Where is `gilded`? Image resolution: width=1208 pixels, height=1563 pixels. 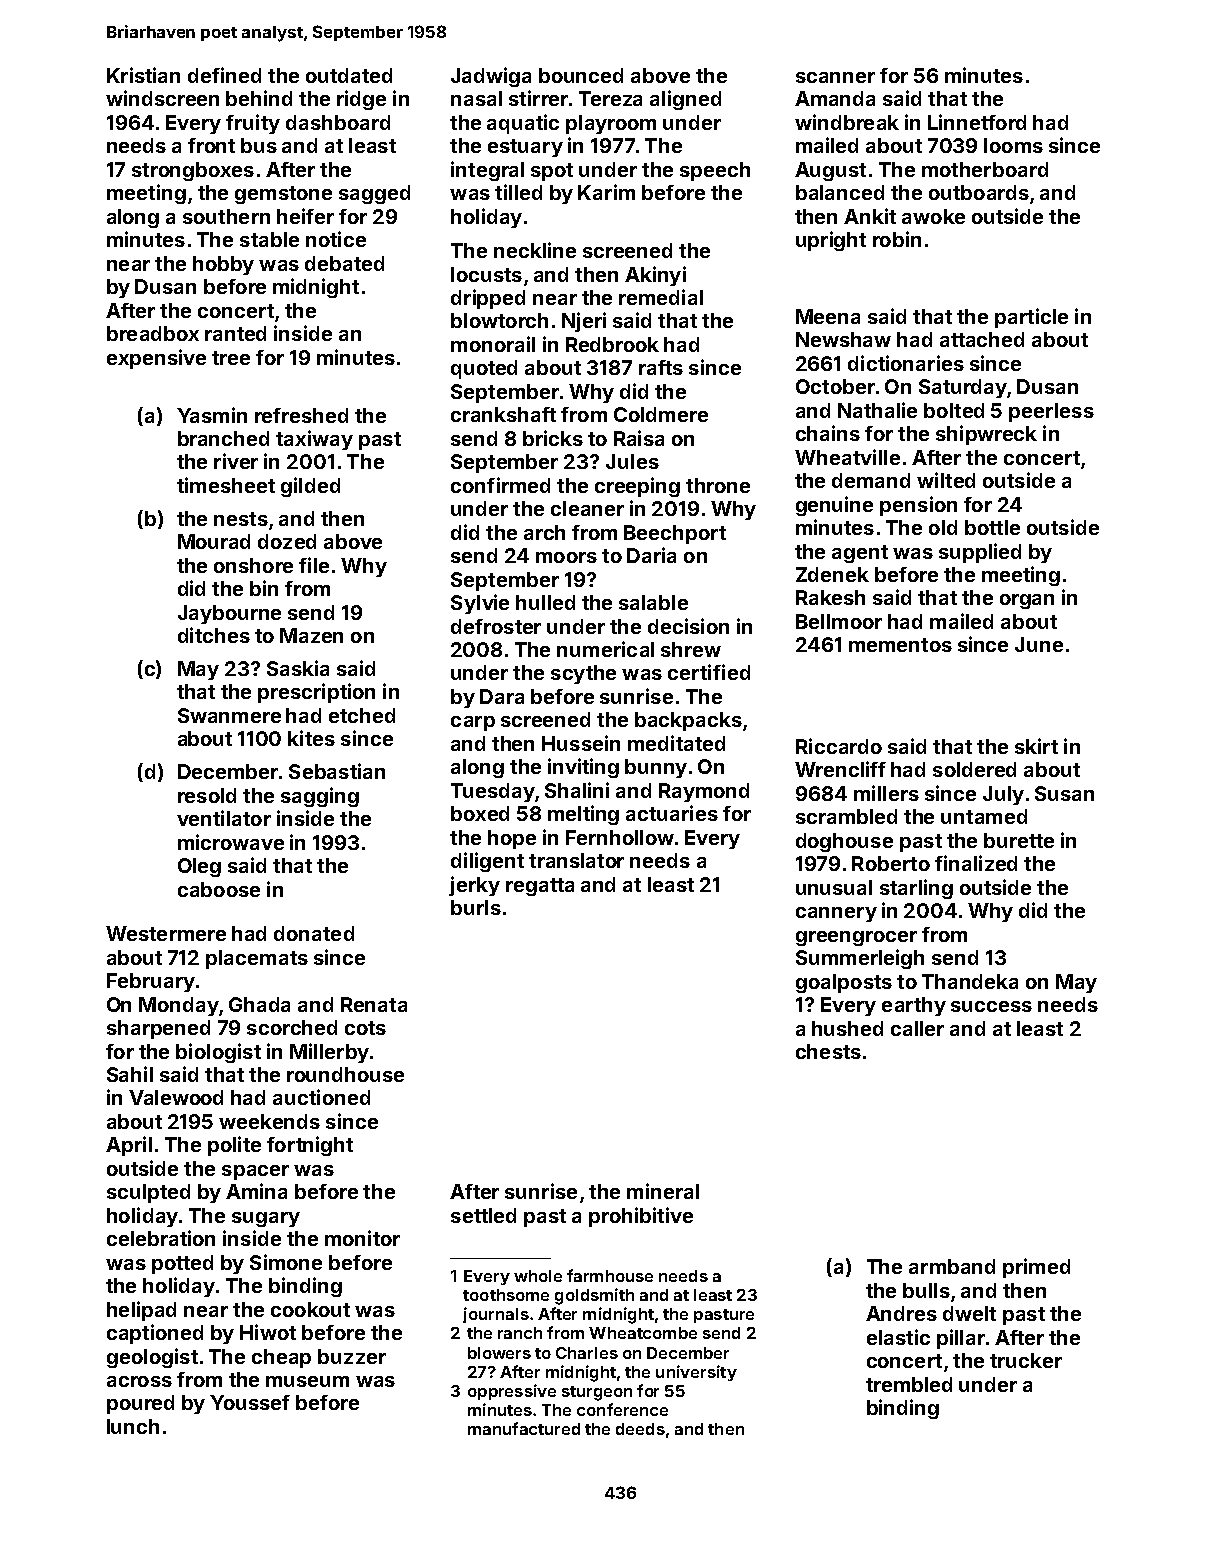 gilded is located at coordinates (310, 487).
